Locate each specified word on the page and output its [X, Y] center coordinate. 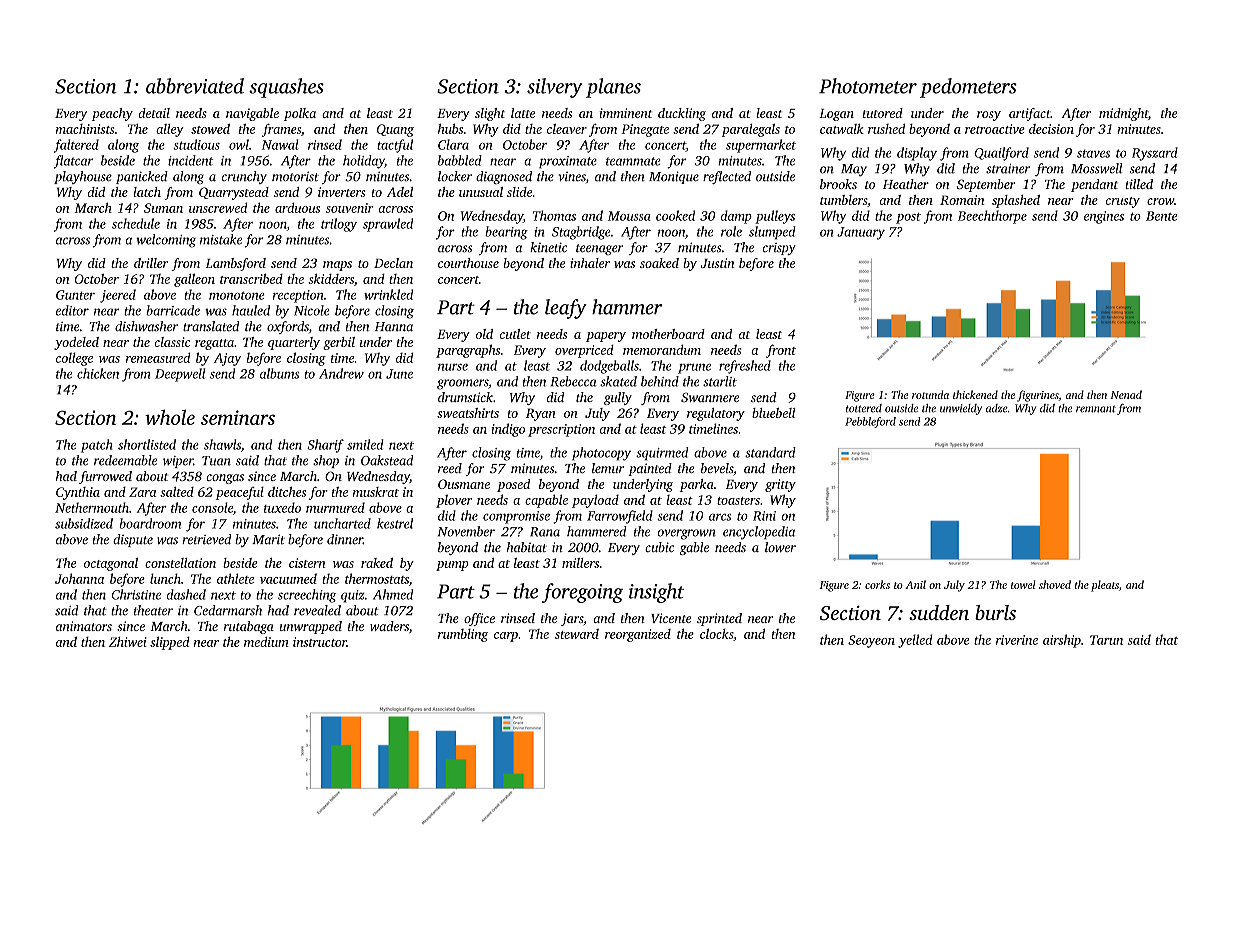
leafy [566, 309]
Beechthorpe [992, 217]
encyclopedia [759, 533]
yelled [915, 641]
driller [151, 263]
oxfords [288, 327]
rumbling [463, 635]
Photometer [868, 86]
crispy [779, 249]
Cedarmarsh [228, 610]
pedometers [968, 88]
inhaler [590, 263]
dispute [133, 540]
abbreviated [195, 86]
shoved [1055, 584]
